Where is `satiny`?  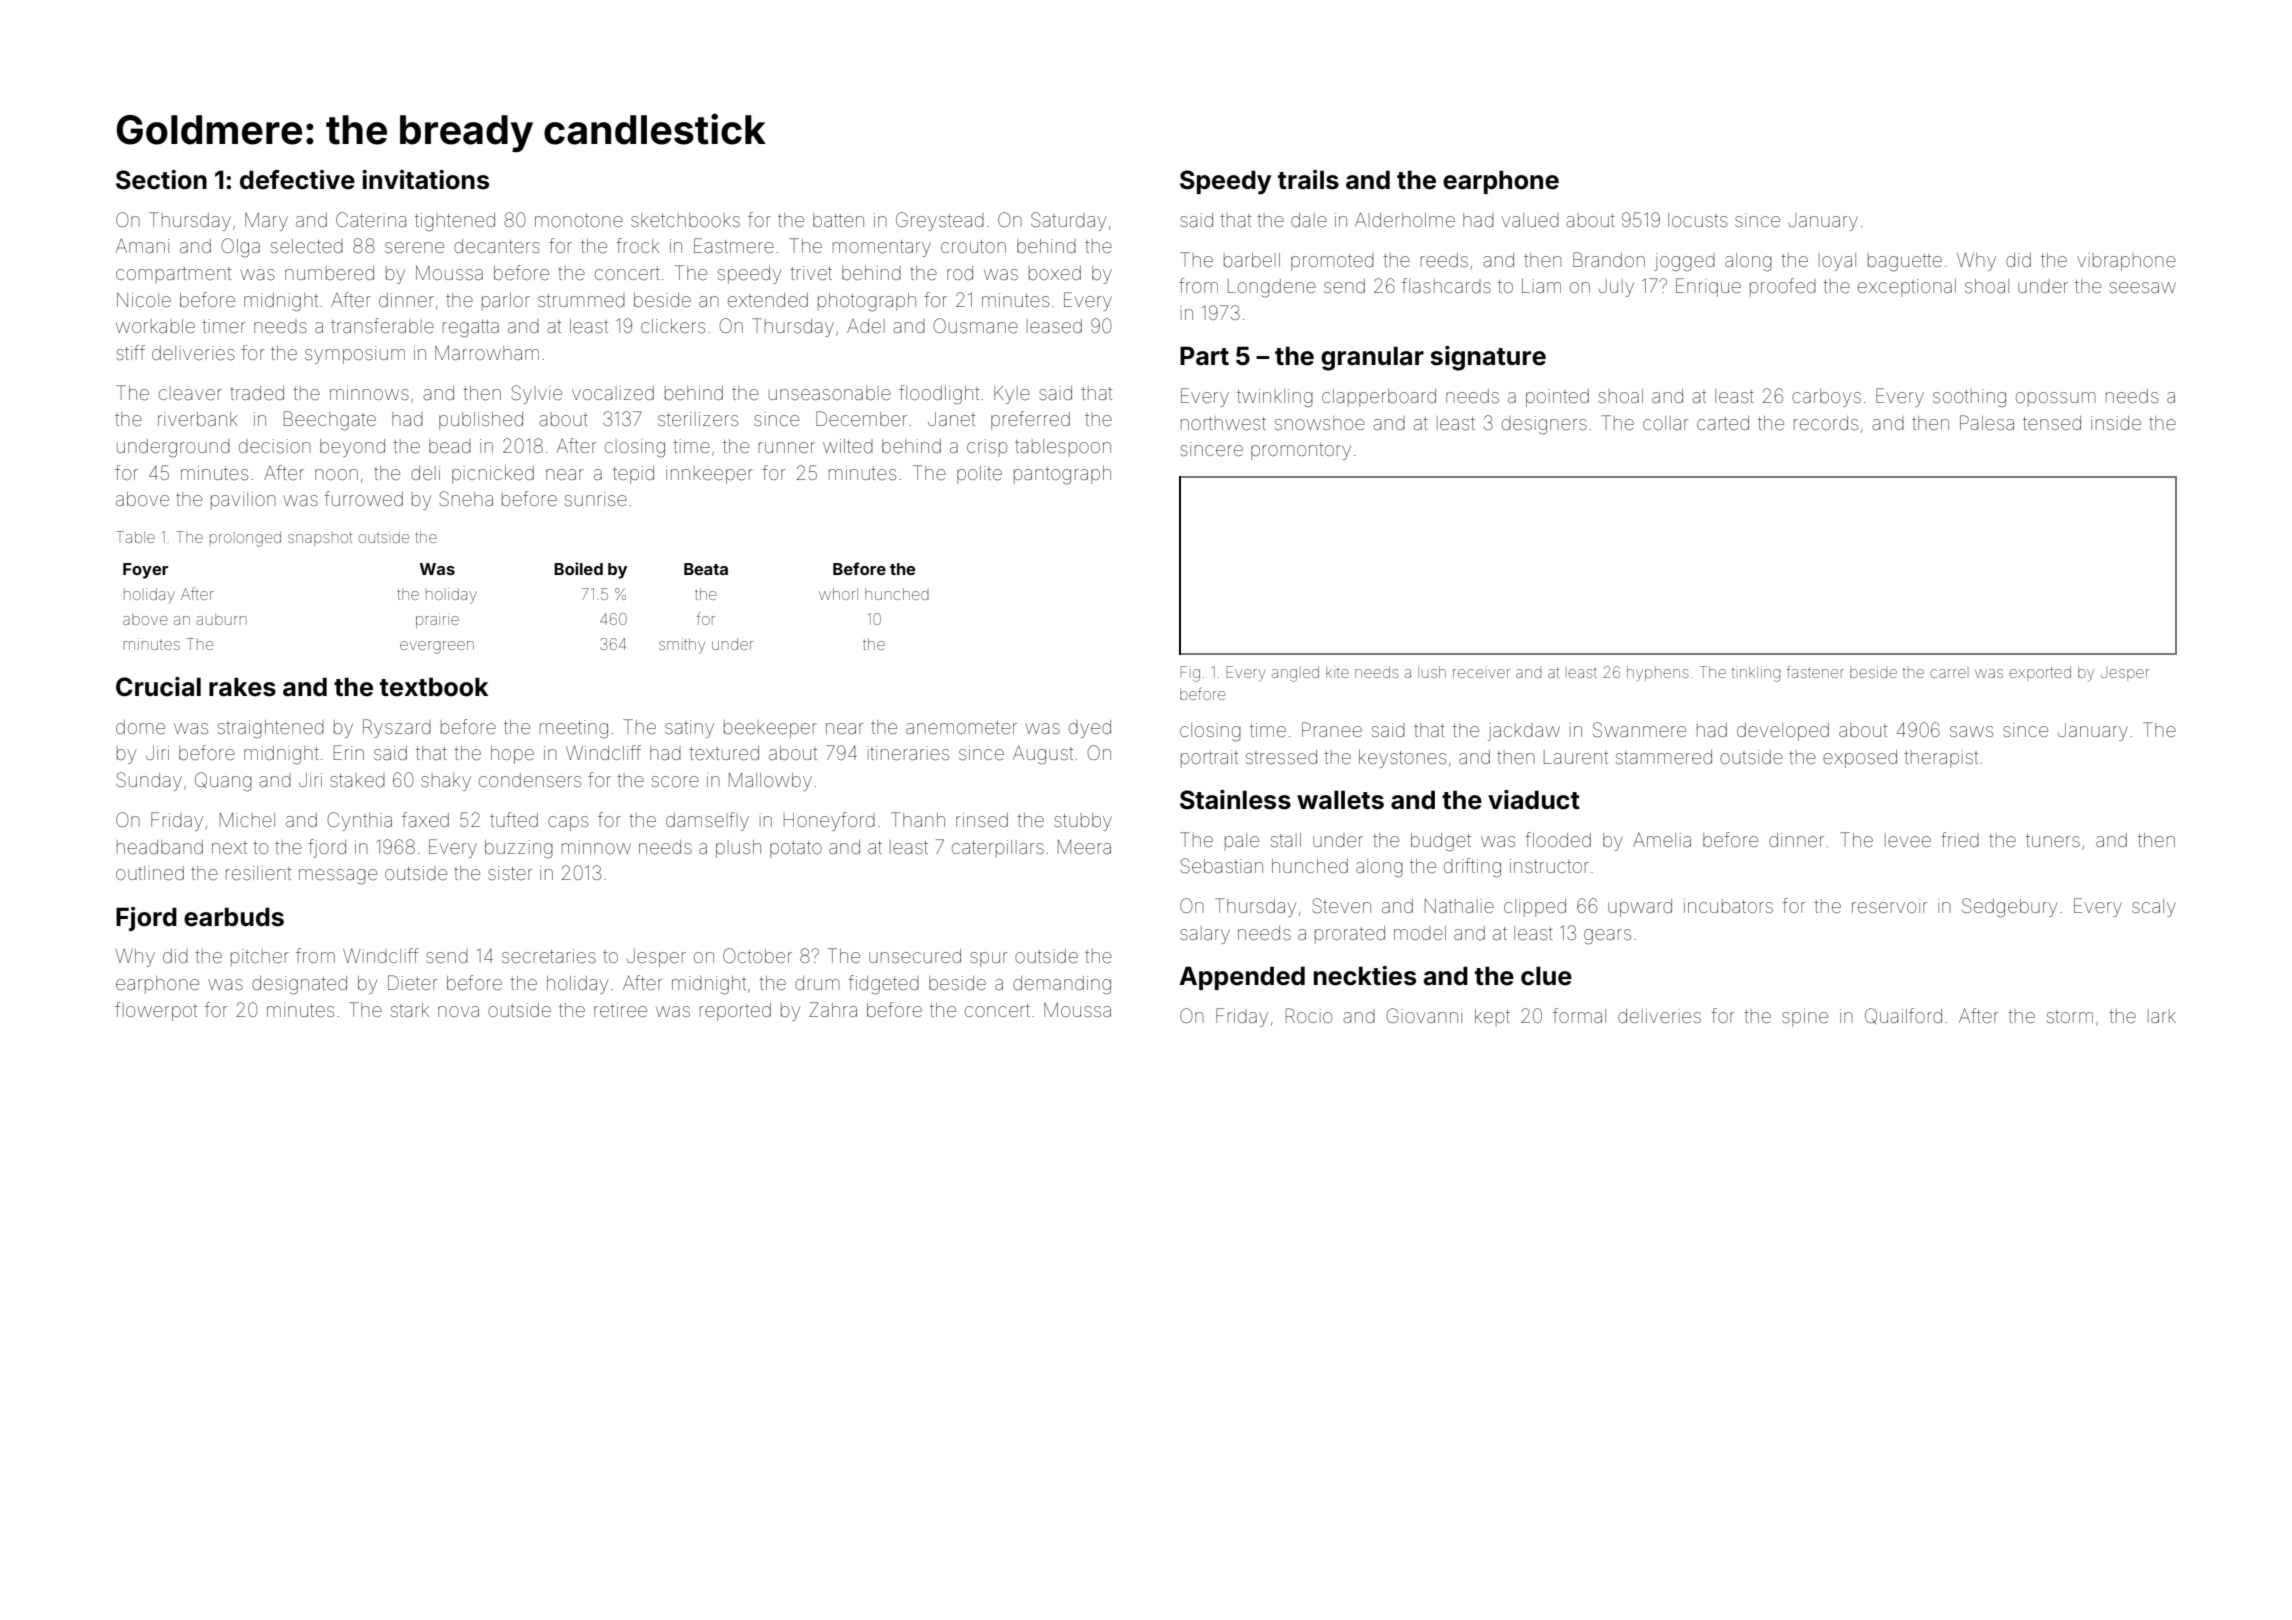
satiny is located at coordinates (689, 729).
